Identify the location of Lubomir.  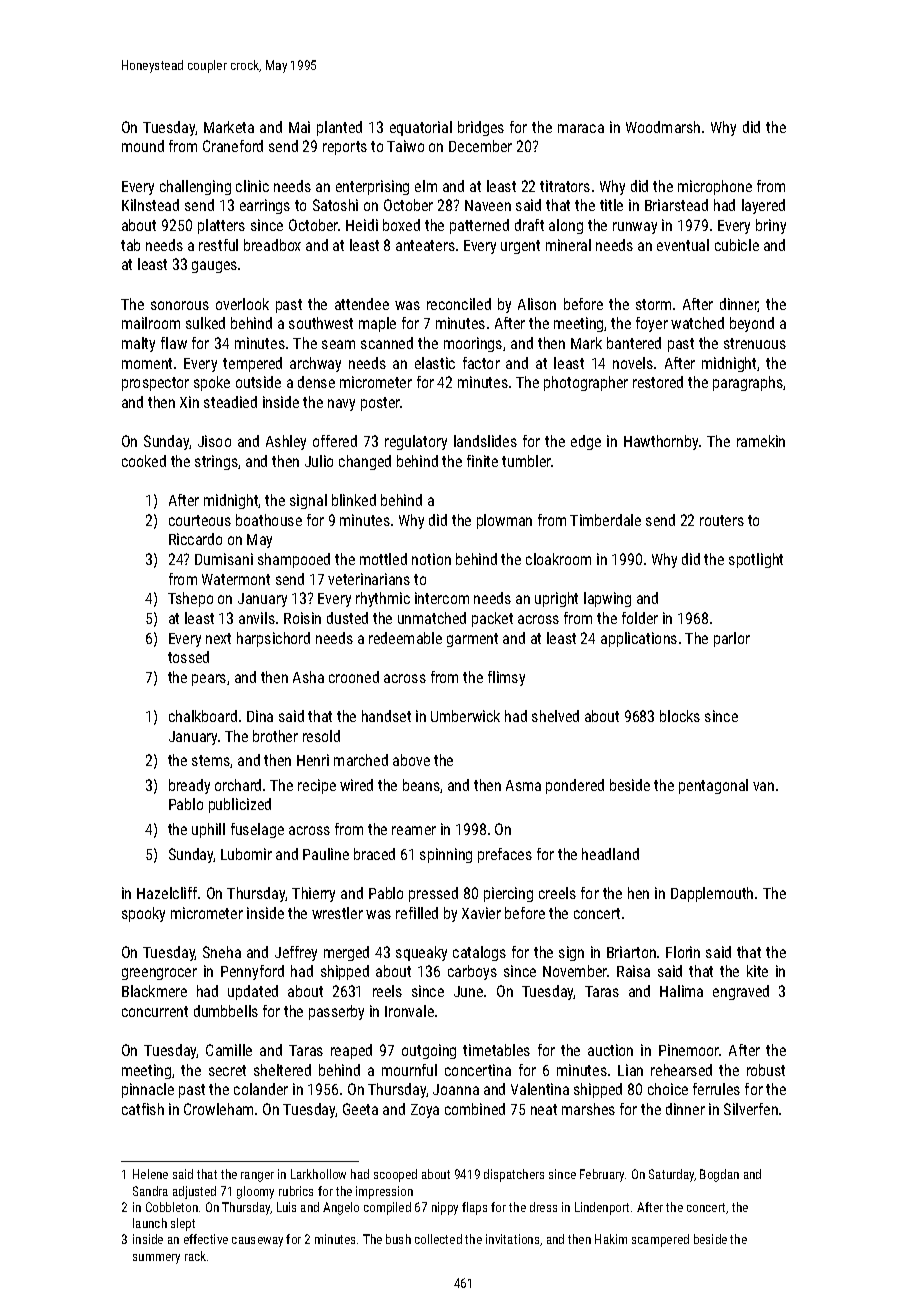
(246, 854).
